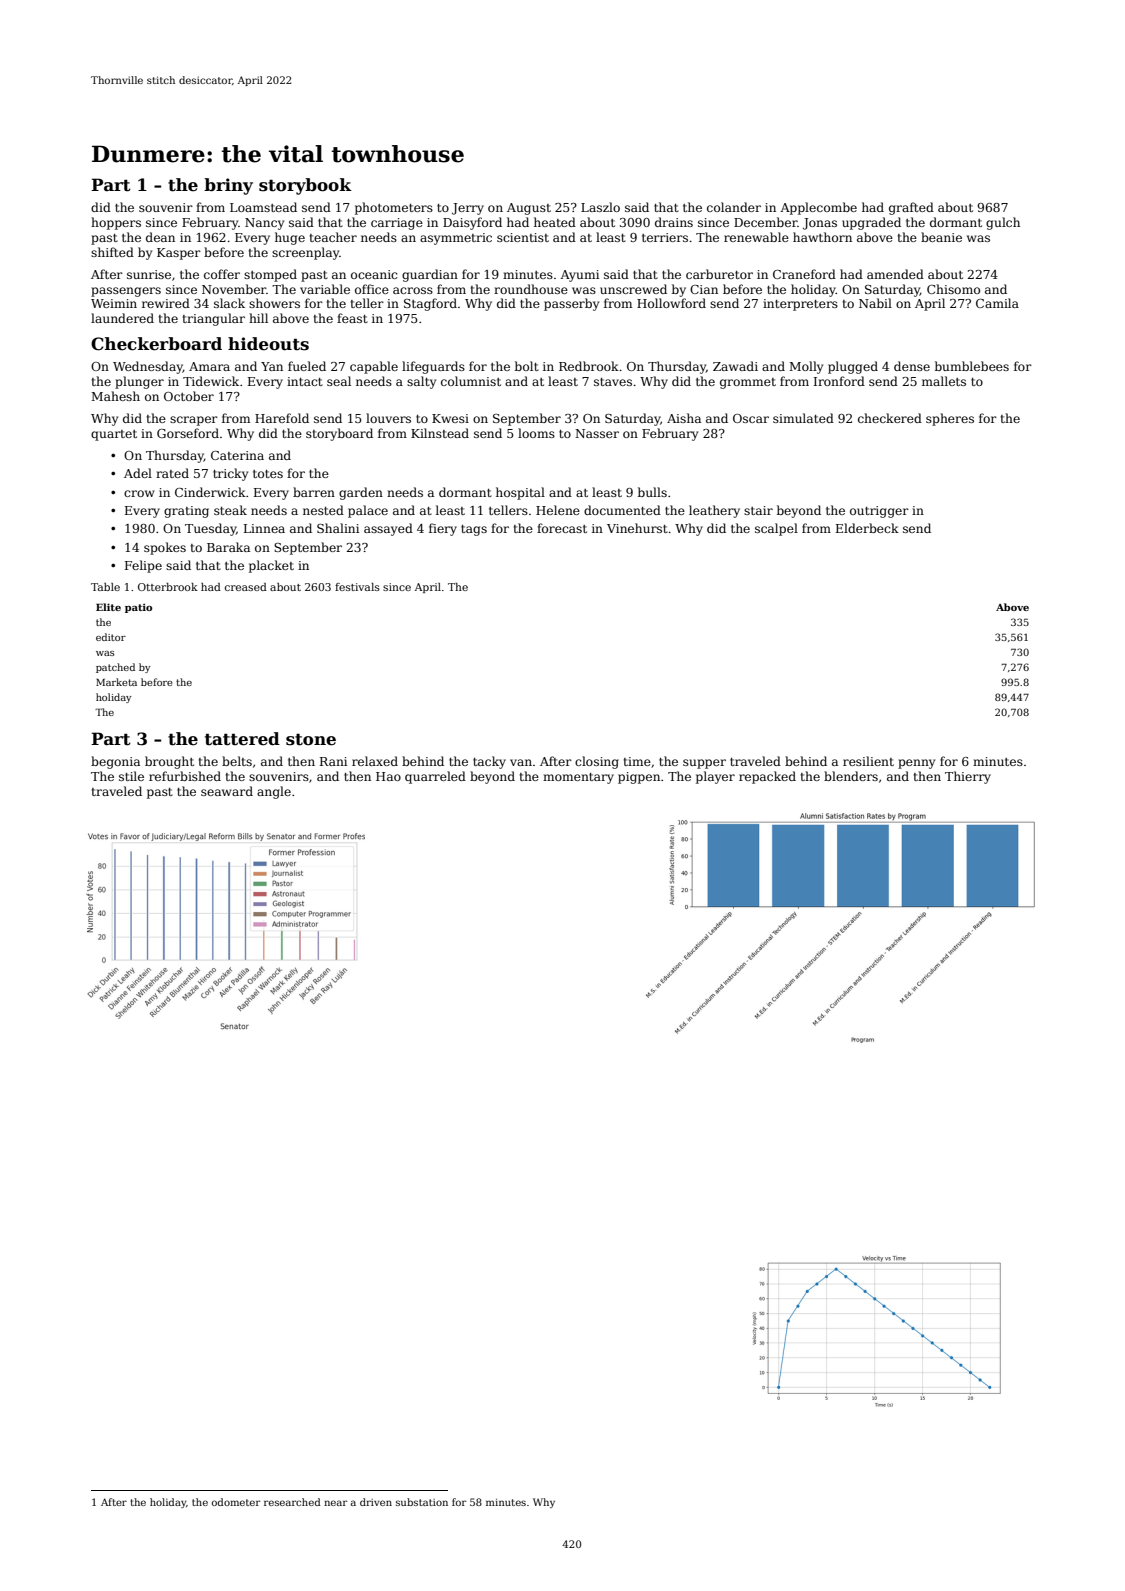  I want to click on stile, so click(131, 776).
